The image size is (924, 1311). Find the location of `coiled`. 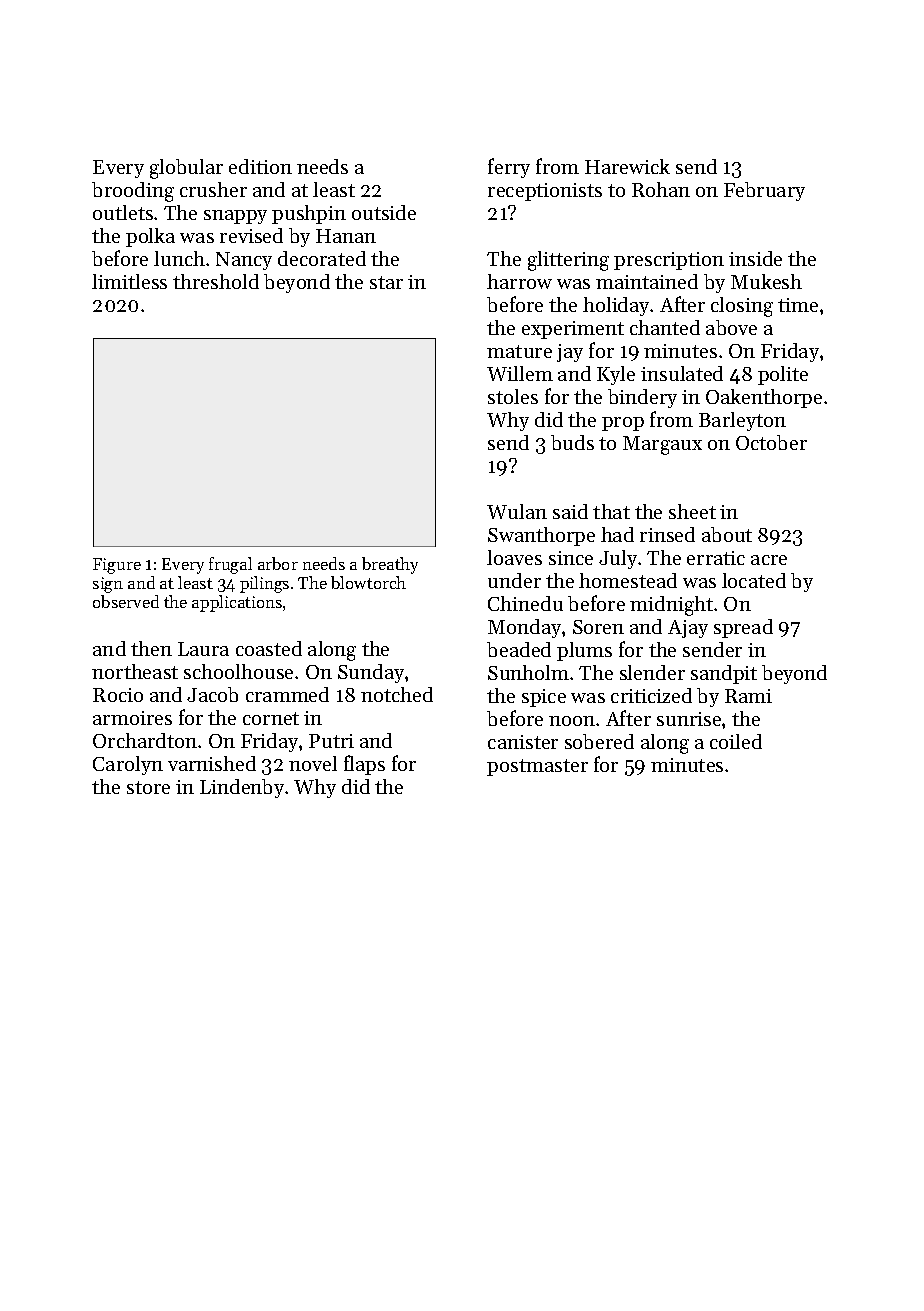

coiled is located at coordinates (736, 741).
